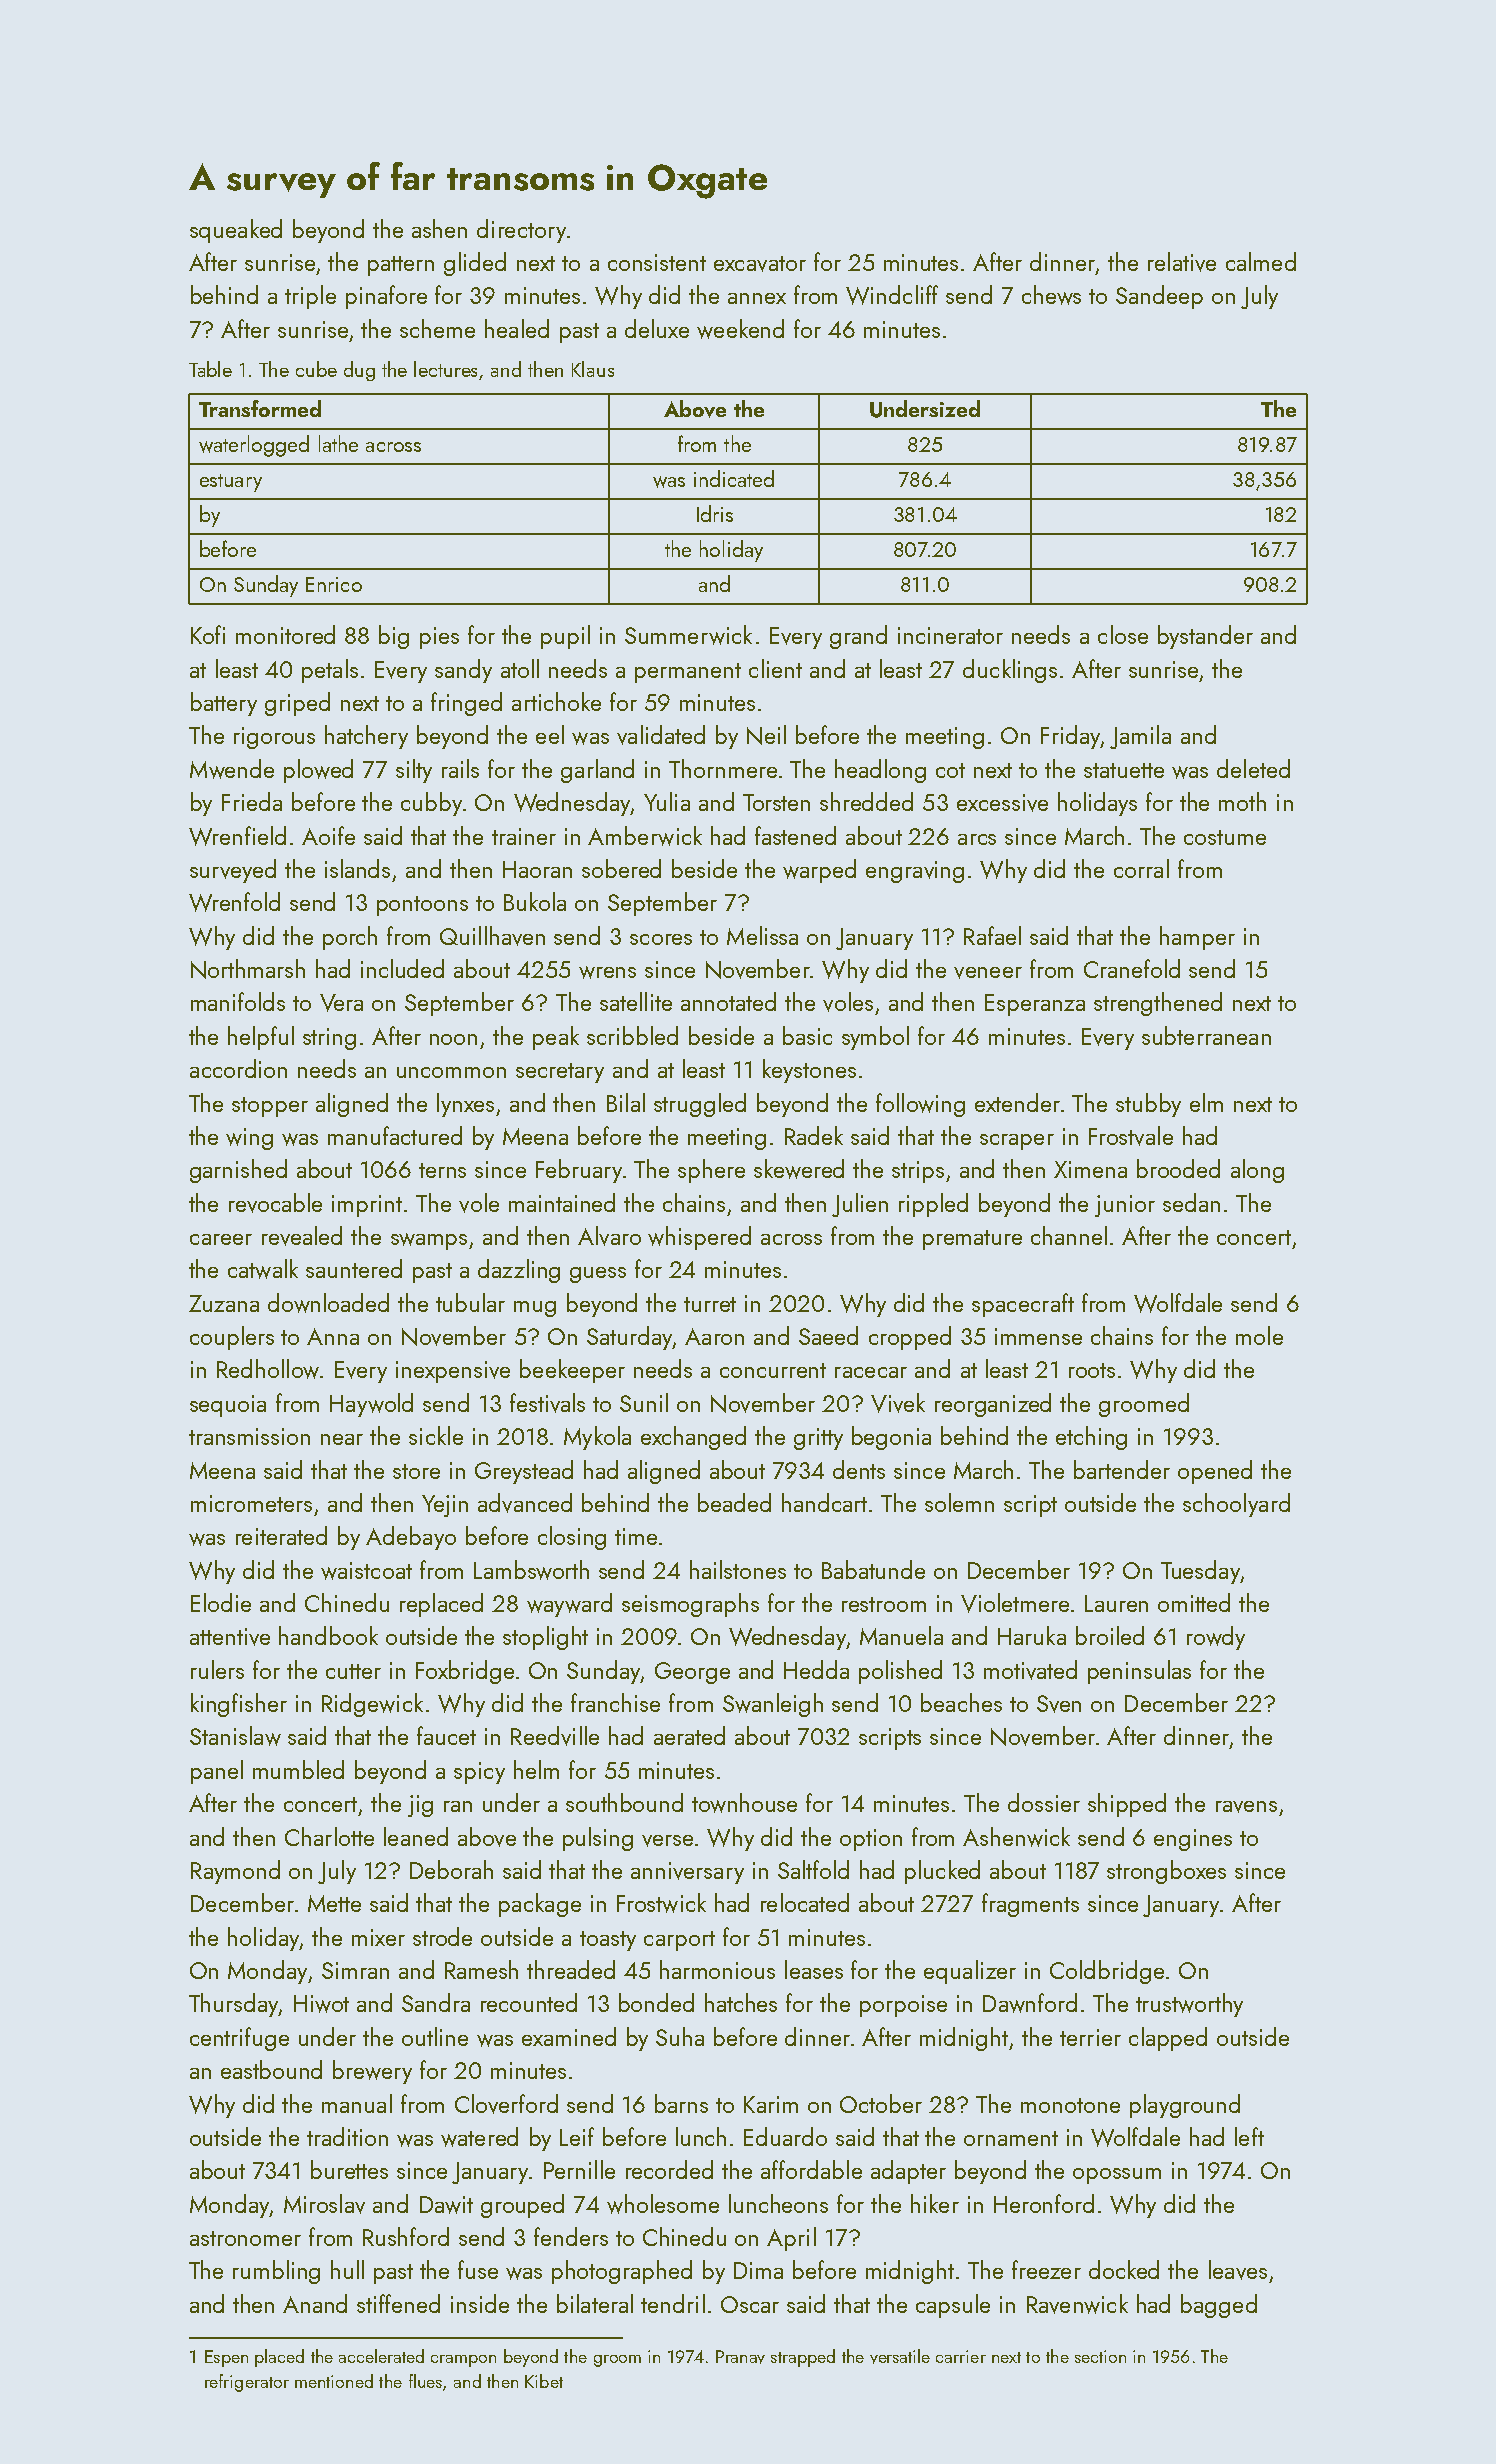 The height and width of the document is (2464, 1496). I want to click on Dawnford, so click(1030, 2003).
